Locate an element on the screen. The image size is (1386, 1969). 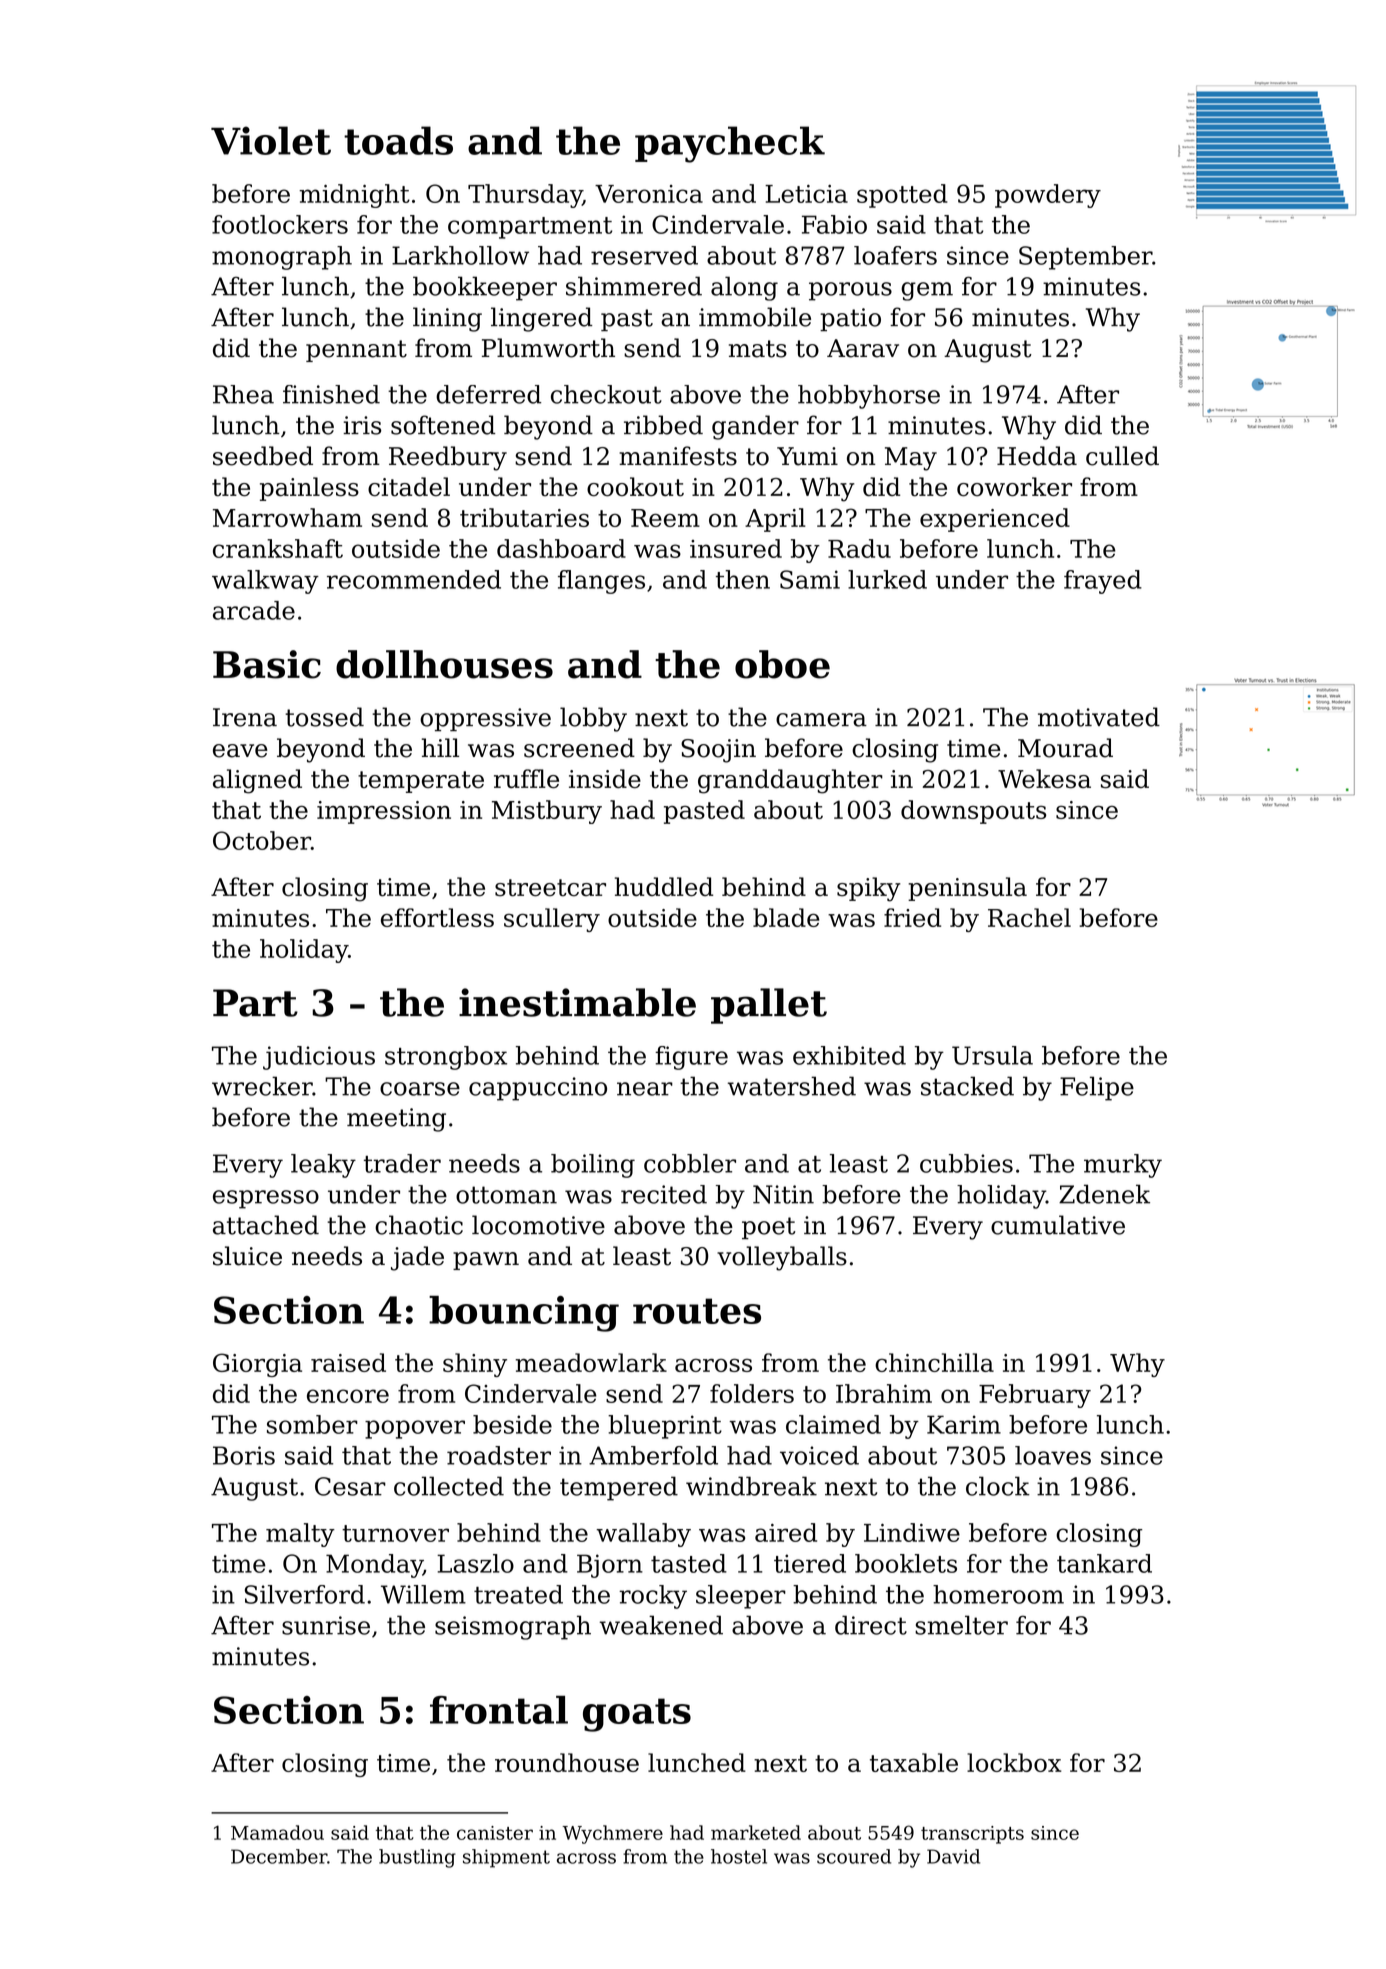
Veronica is located at coordinates (649, 194).
